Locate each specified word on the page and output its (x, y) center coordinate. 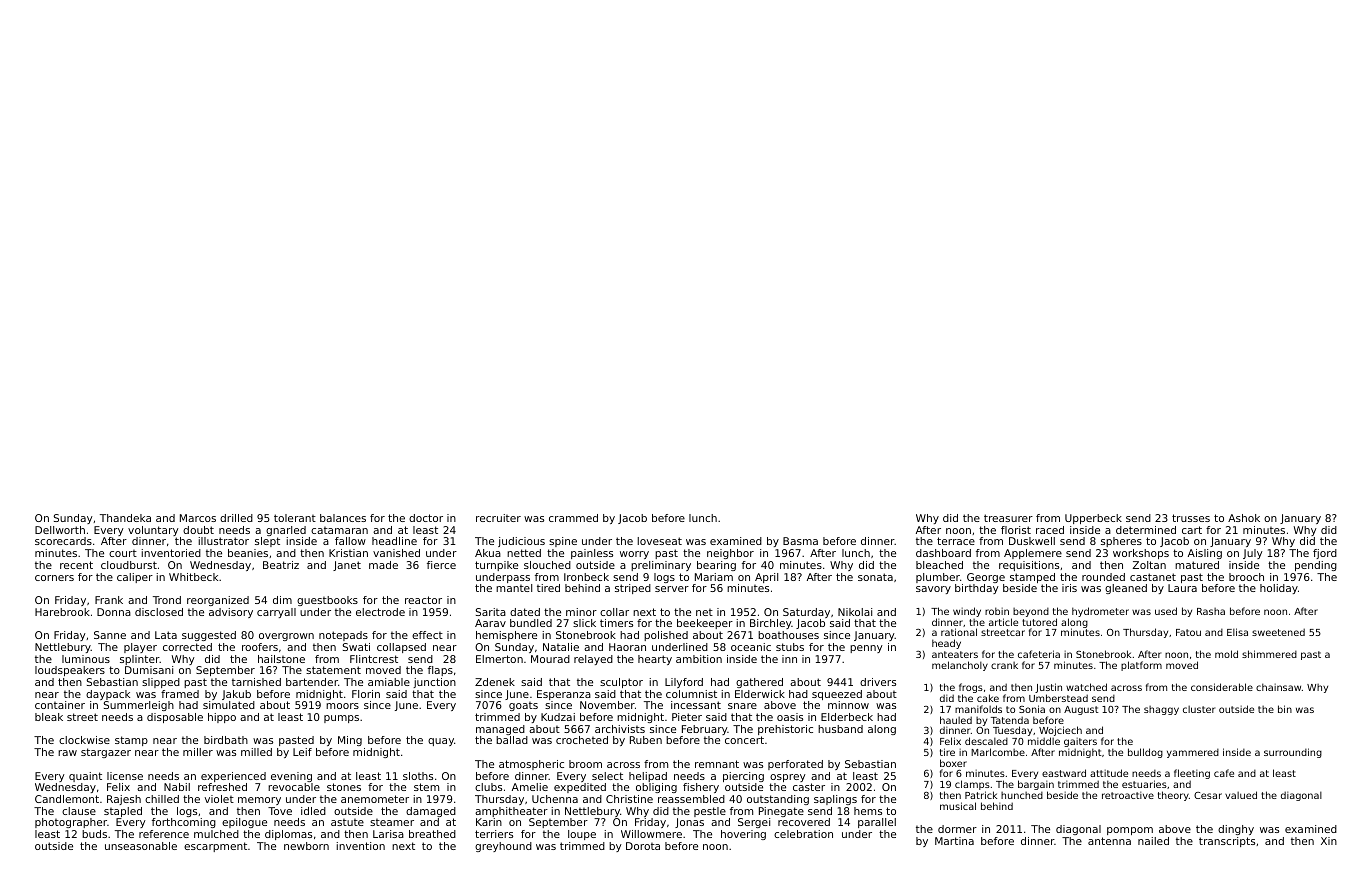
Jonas (689, 823)
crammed (573, 518)
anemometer (375, 799)
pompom (1130, 831)
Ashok (1244, 518)
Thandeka (125, 518)
